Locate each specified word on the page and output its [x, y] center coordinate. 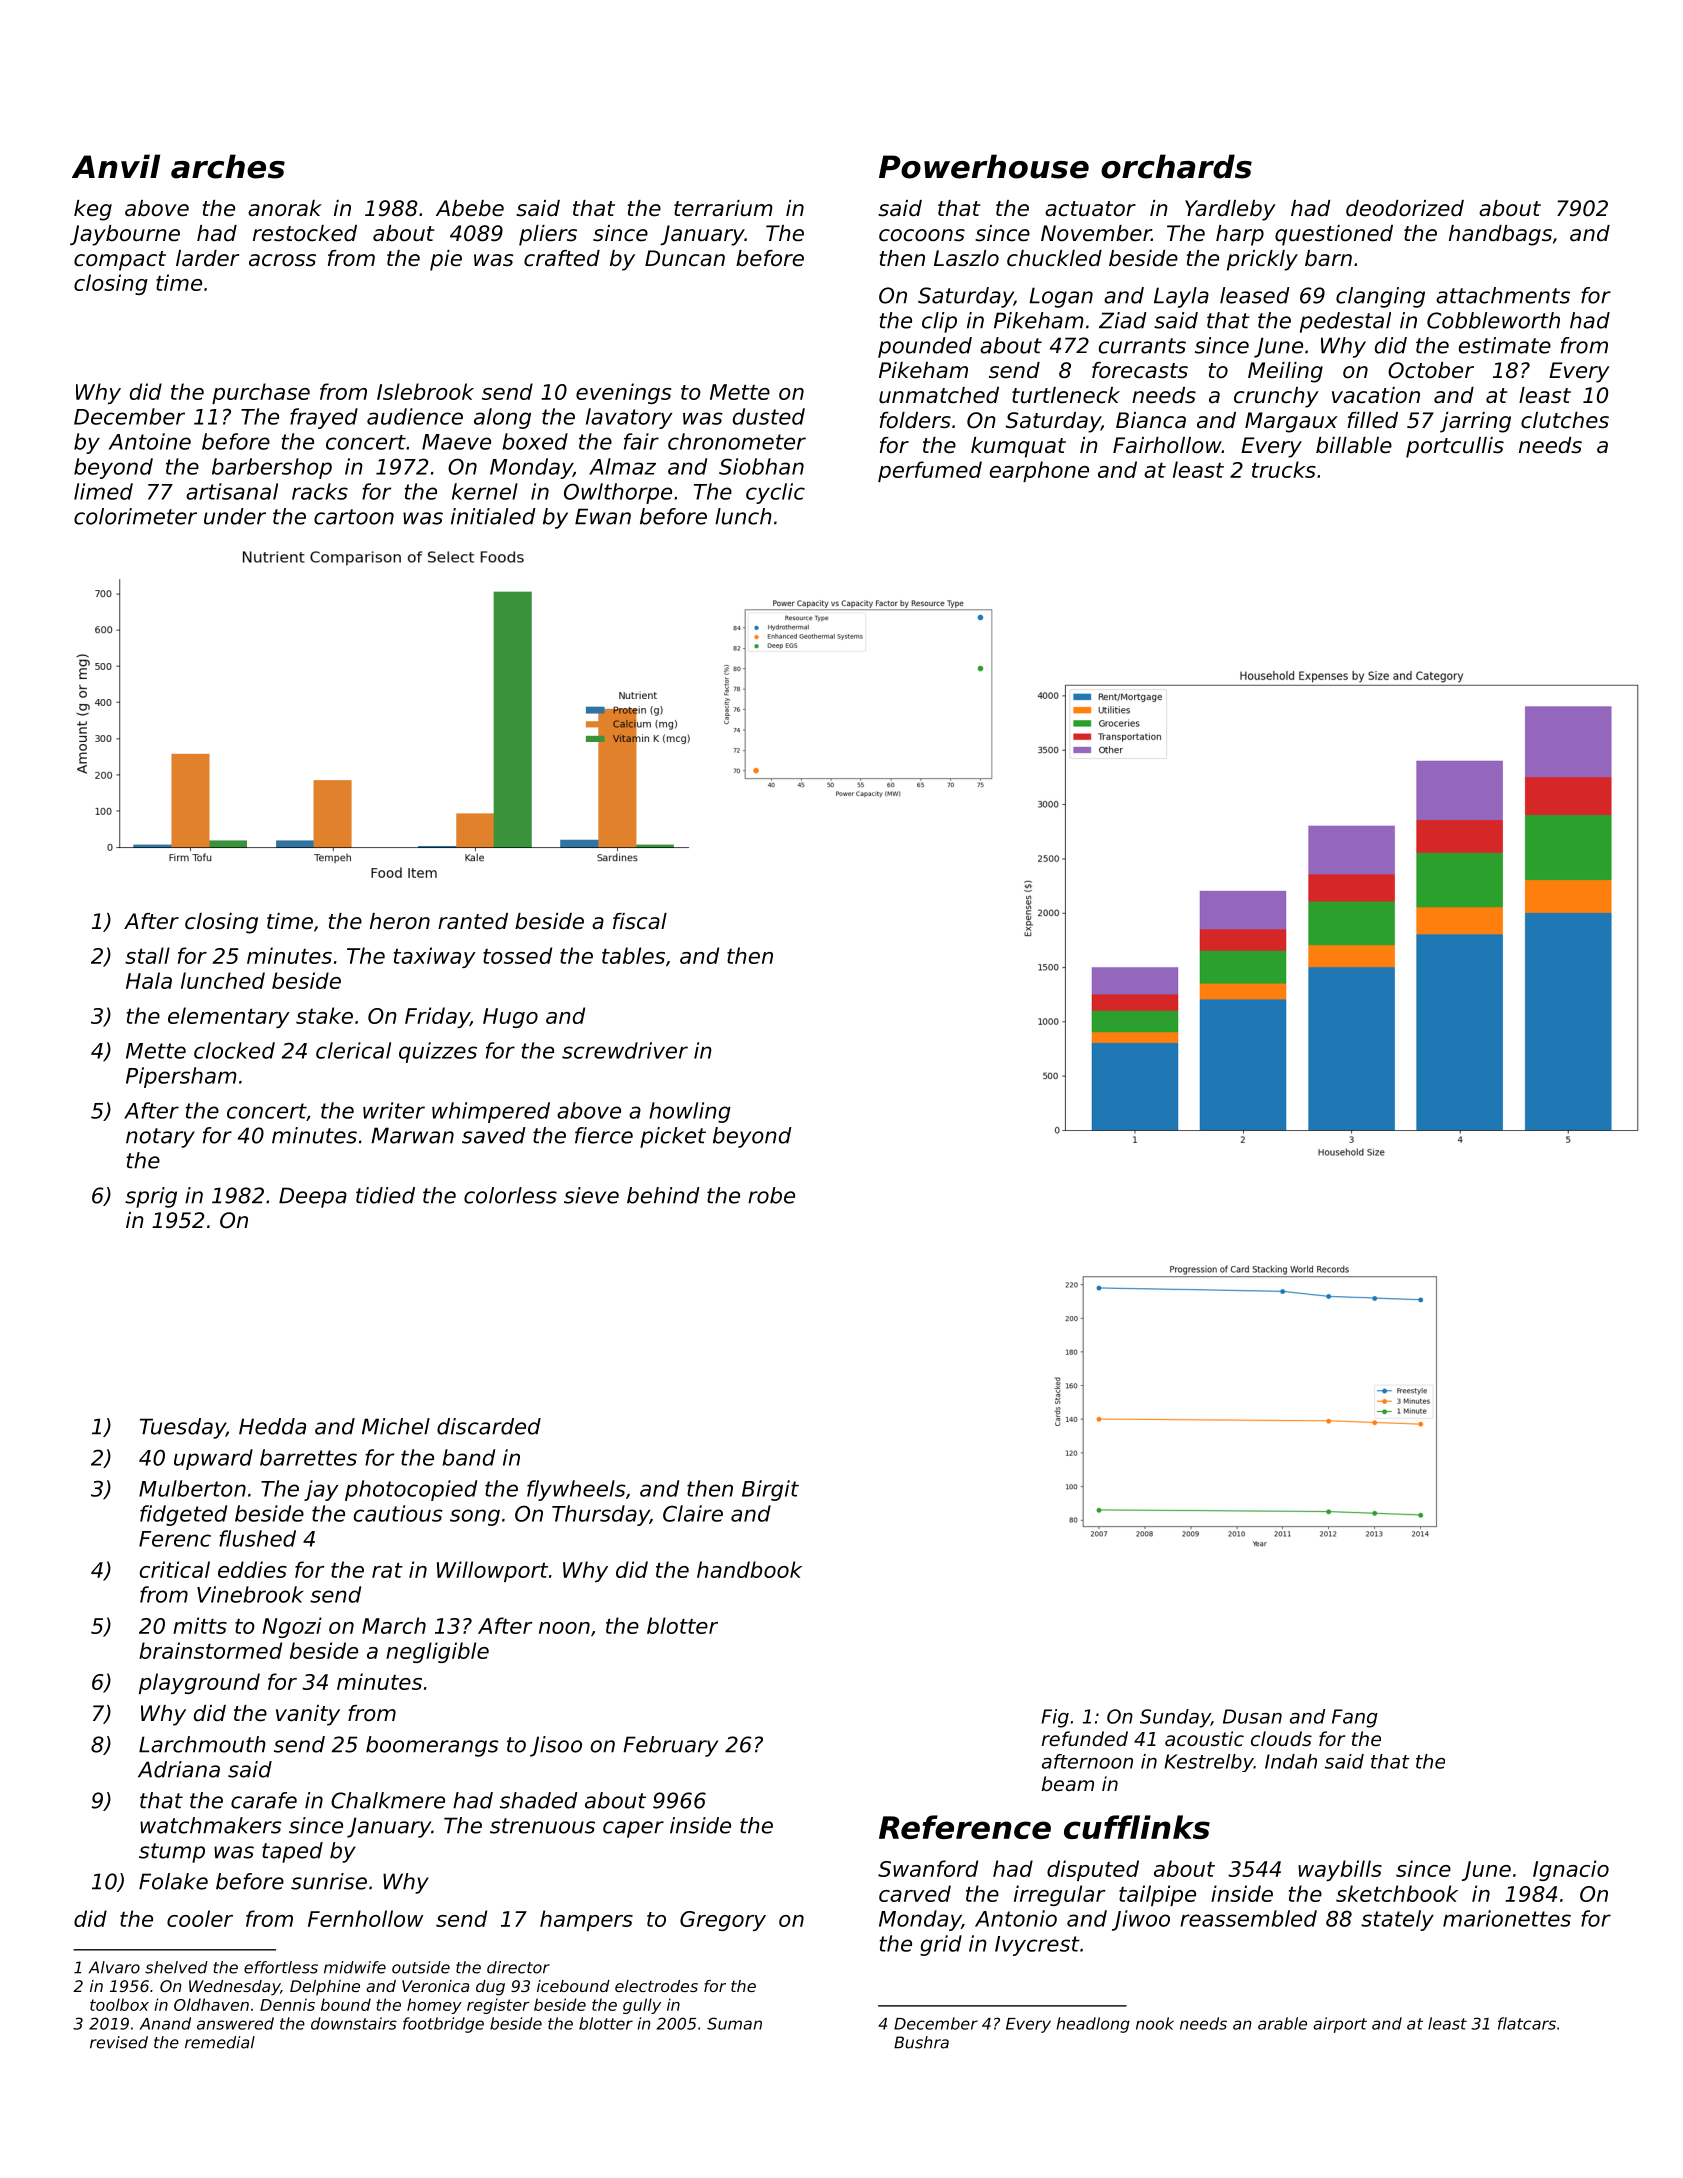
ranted [473, 921]
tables [633, 955]
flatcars [1527, 2023]
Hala [149, 980]
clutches [1565, 420]
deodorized [1405, 208]
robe [771, 1195]
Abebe [470, 208]
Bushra [921, 2042]
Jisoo [556, 1746]
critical [175, 1569]
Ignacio [1571, 1870]
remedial [220, 2042]
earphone [1039, 471]
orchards [1176, 166]
